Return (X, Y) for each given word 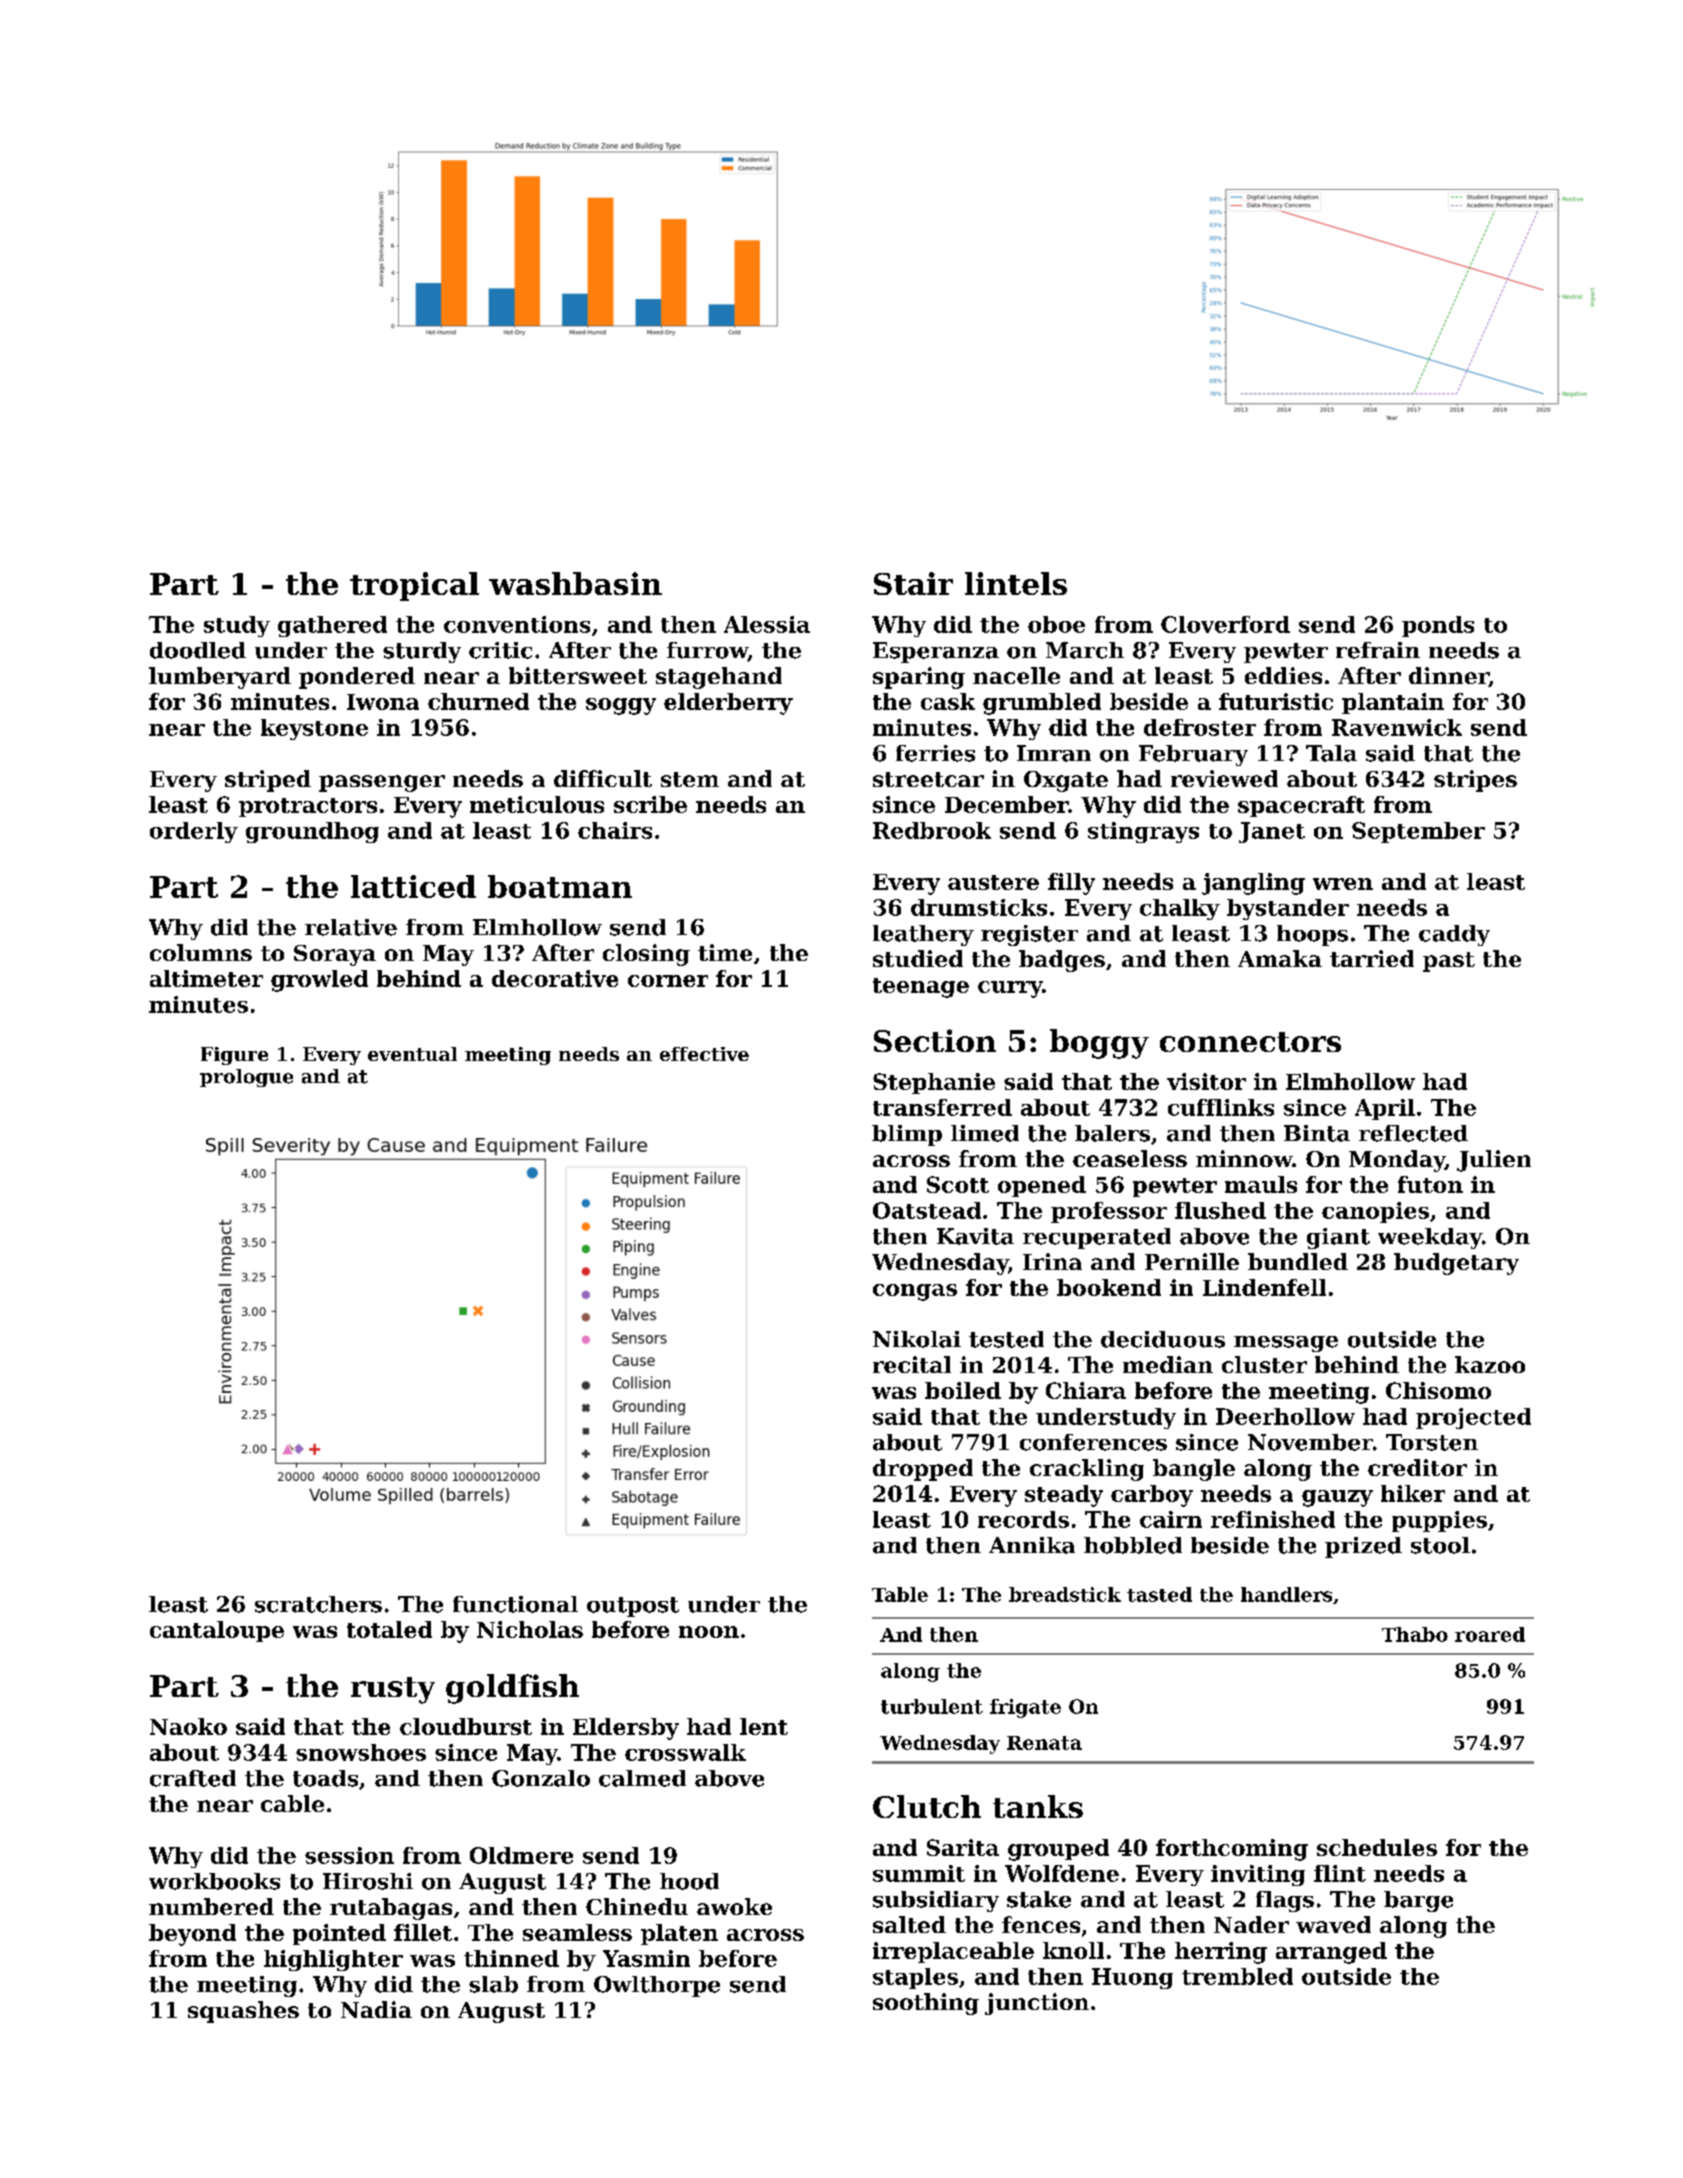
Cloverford (1225, 624)
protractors (308, 807)
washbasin (575, 583)
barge (1418, 1901)
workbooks (214, 1881)
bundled (1298, 1261)
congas (915, 1292)
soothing (926, 2004)
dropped (923, 1470)
